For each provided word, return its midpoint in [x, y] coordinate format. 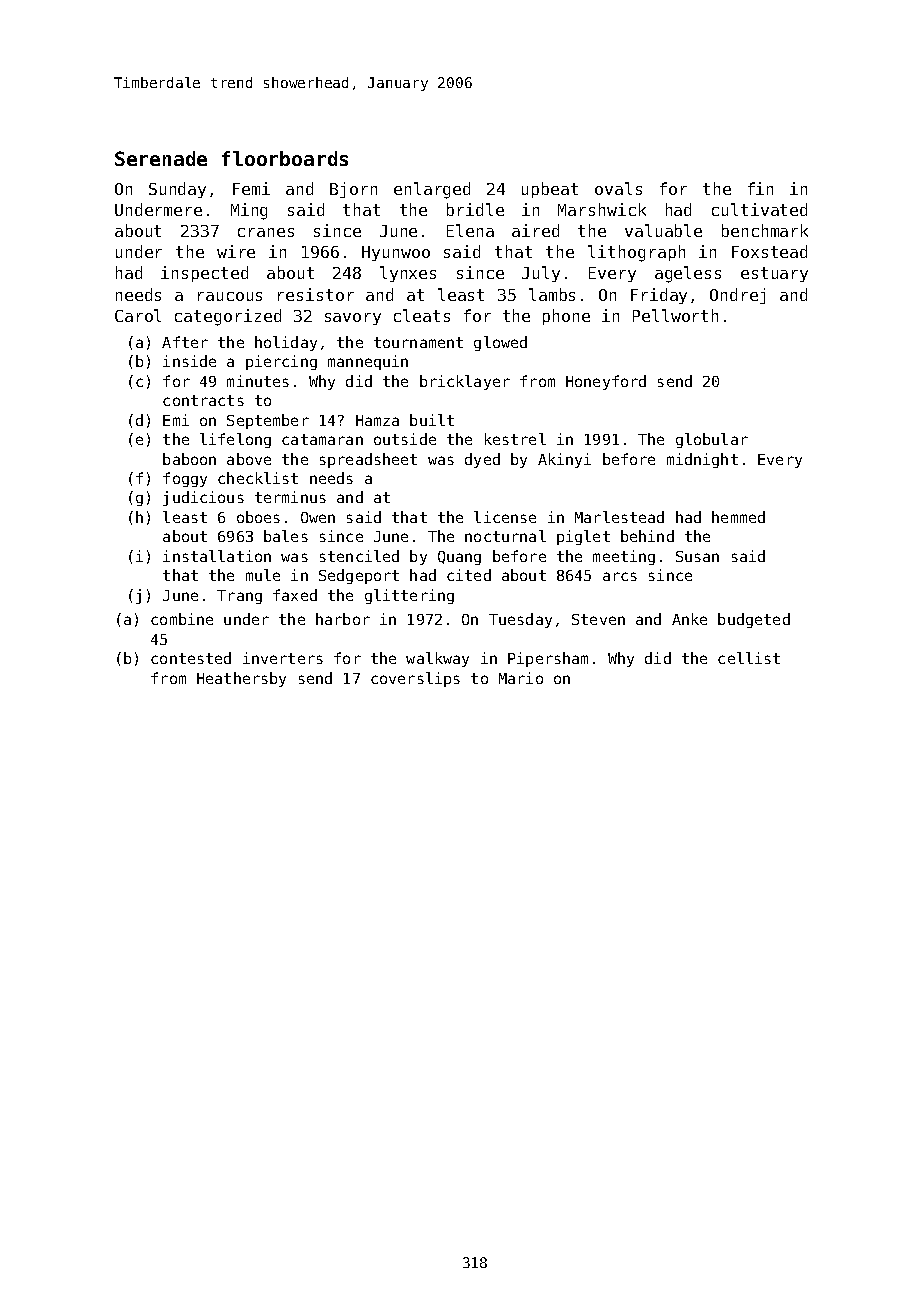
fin [760, 188]
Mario [521, 678]
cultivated [759, 209]
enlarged [432, 190]
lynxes [408, 274]
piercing [281, 362]
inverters [283, 658]
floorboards [285, 158]
